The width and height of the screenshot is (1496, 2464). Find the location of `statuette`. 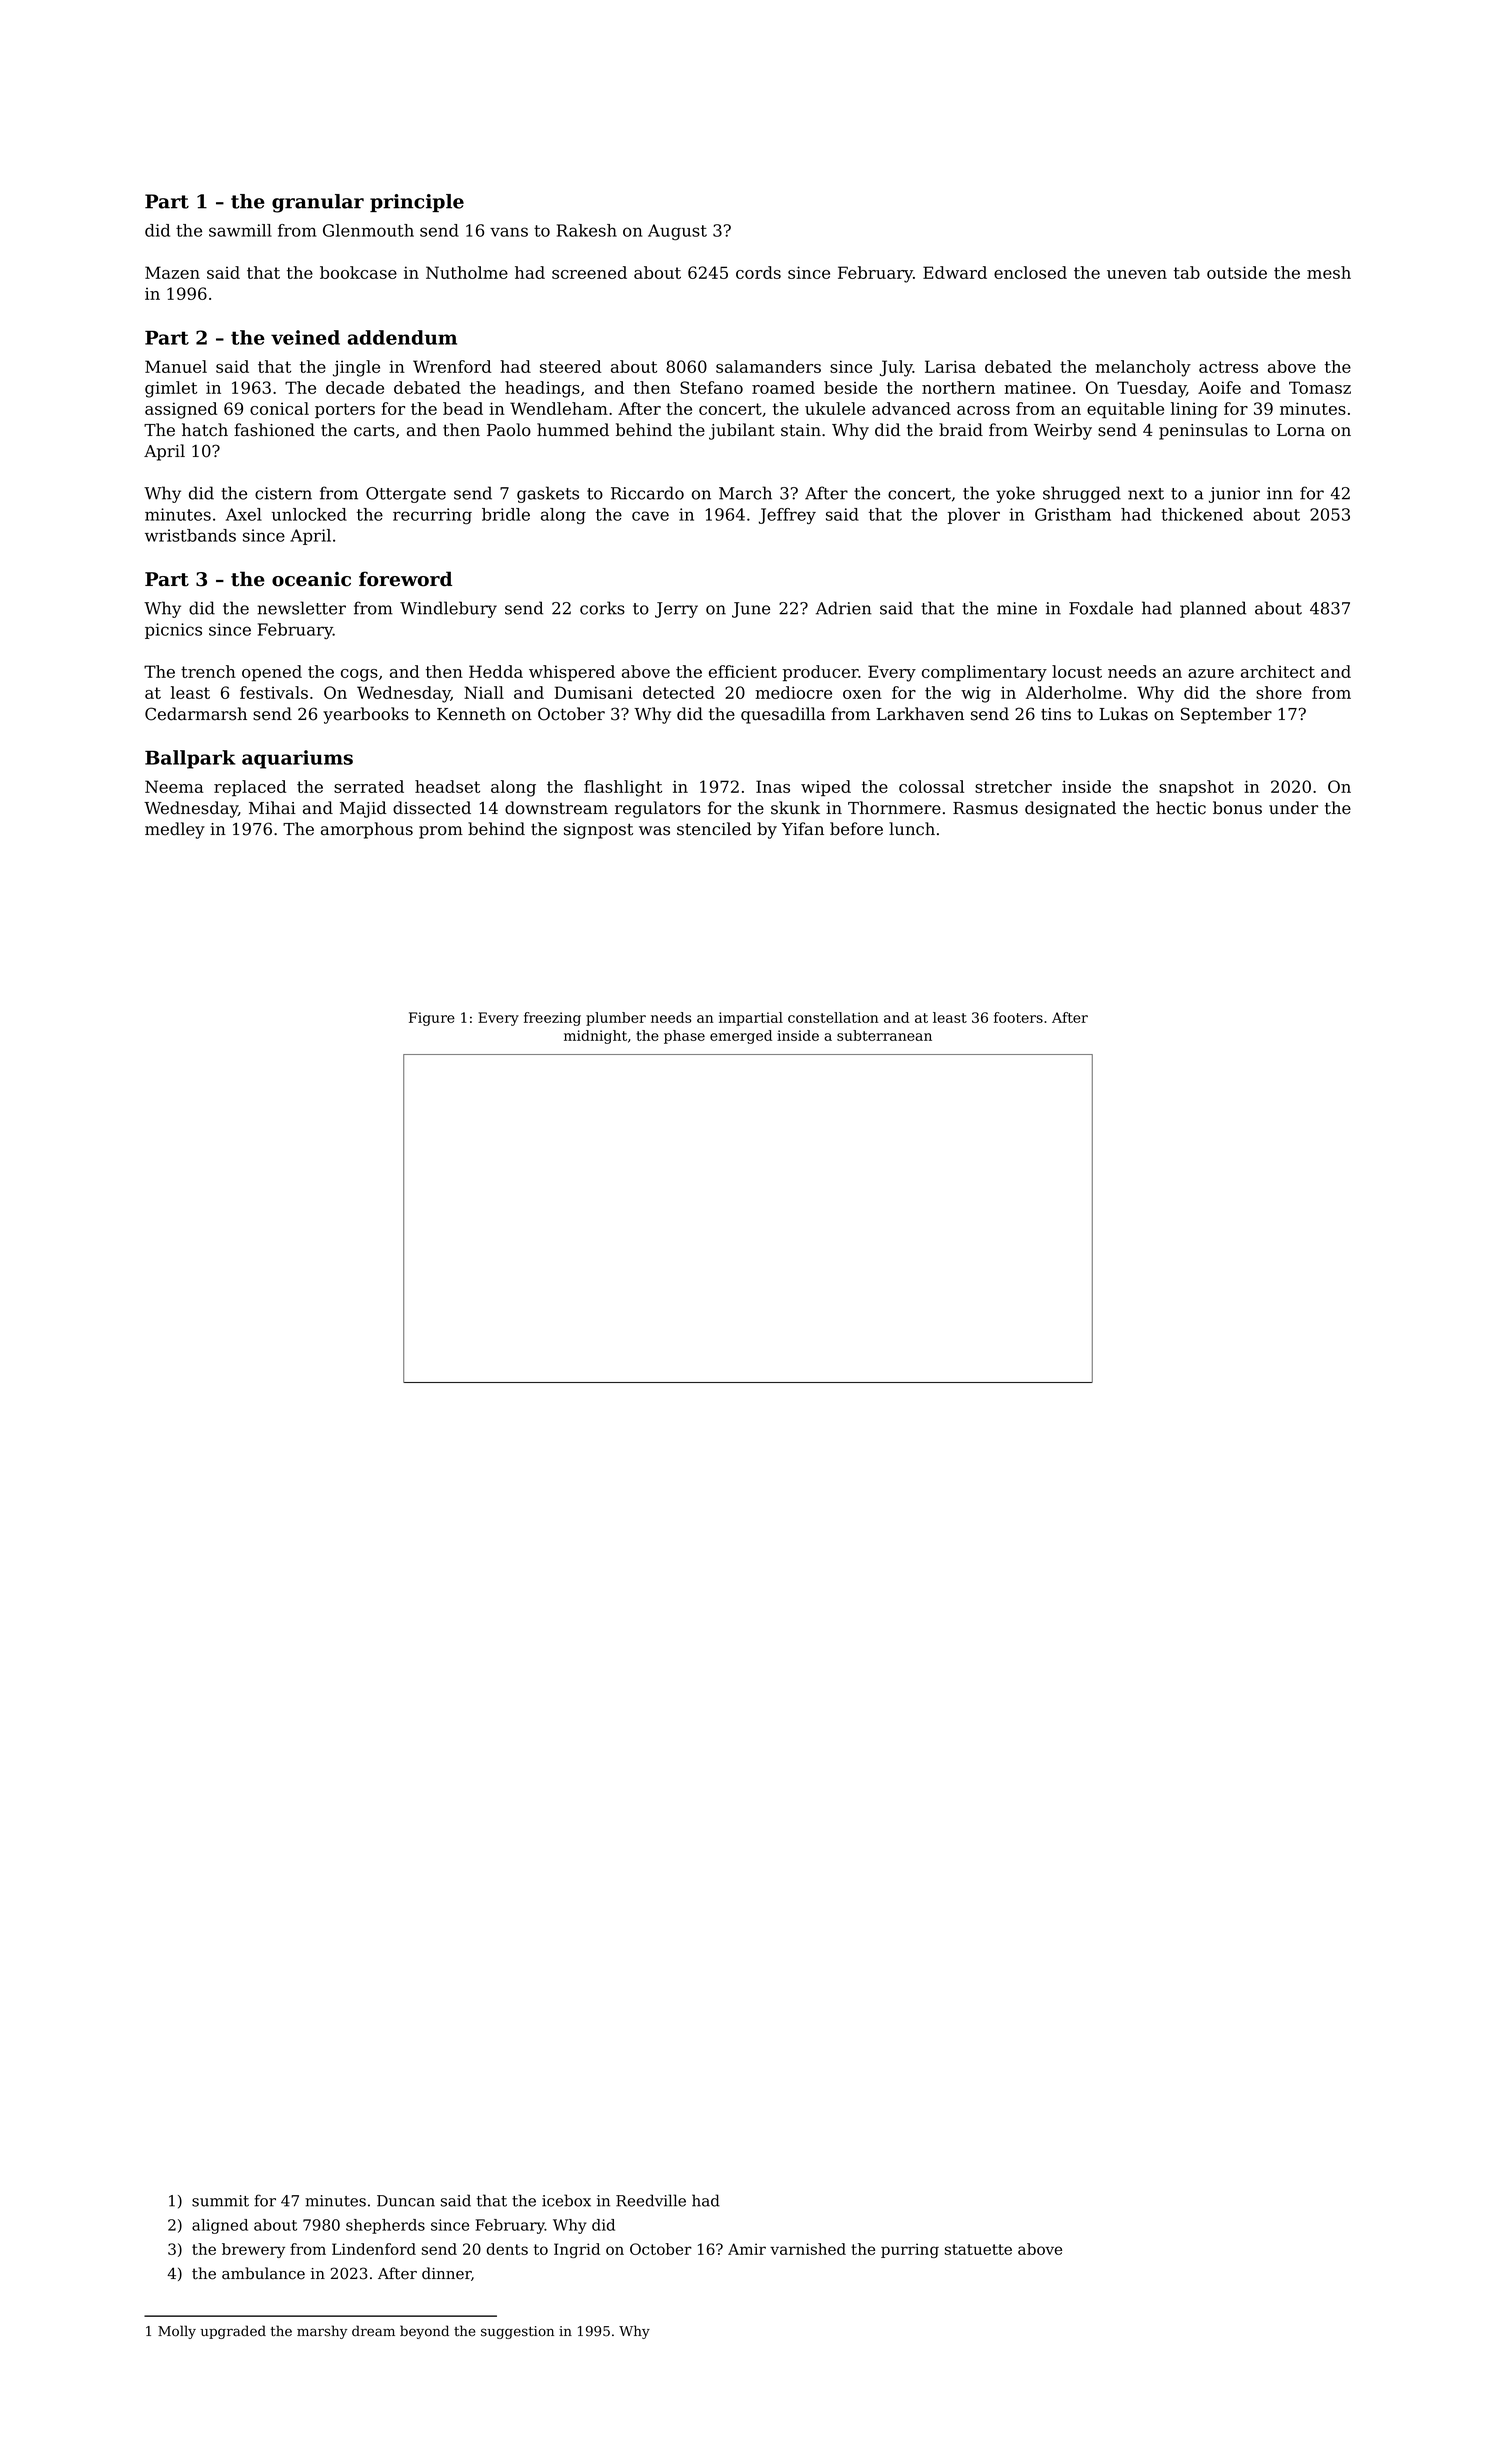

statuette is located at coordinates (978, 2249).
